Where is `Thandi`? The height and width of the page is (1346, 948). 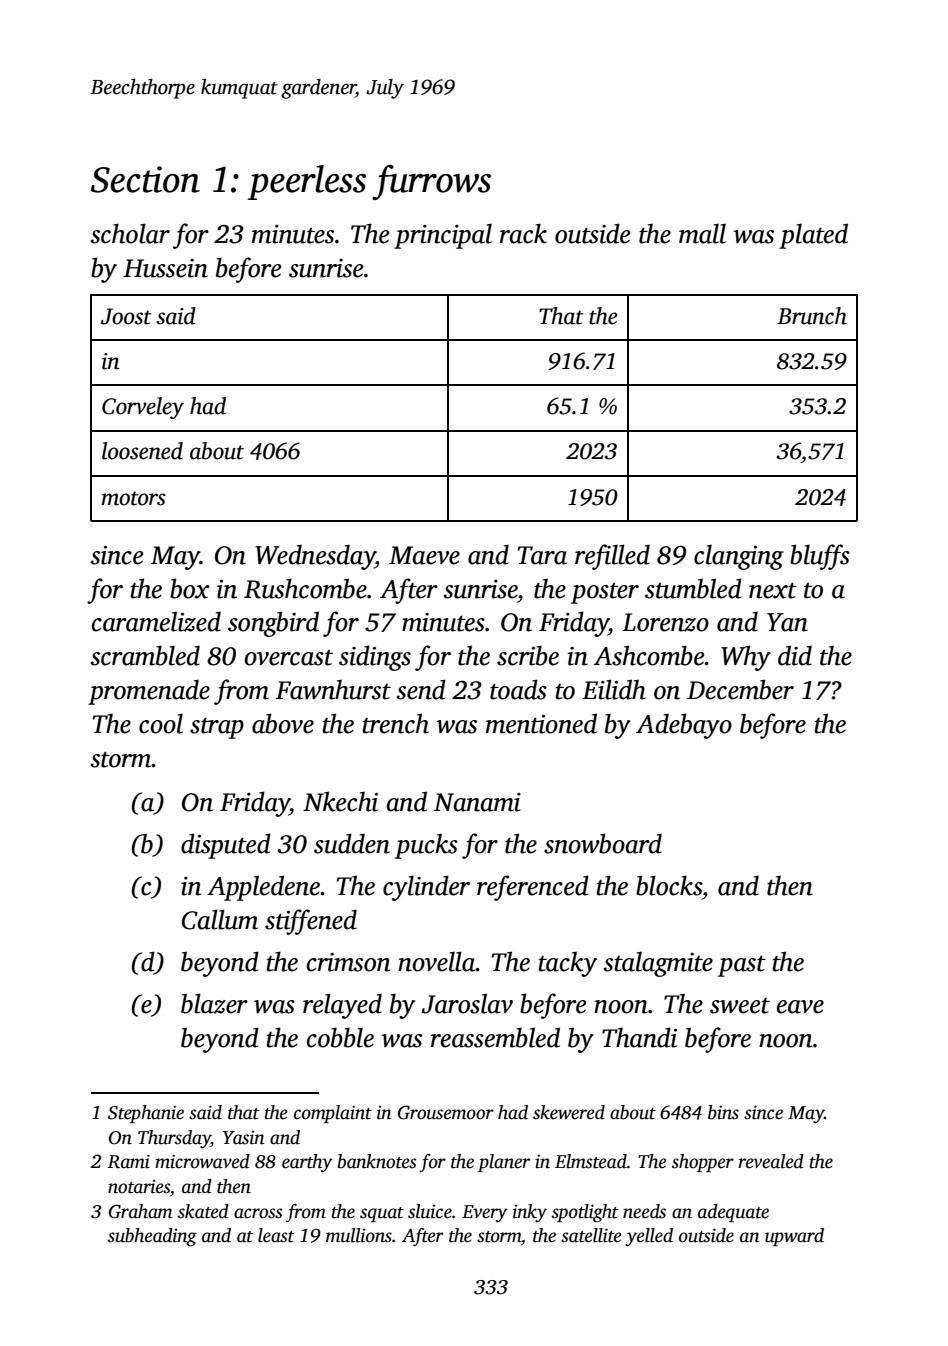
Thandi is located at coordinates (639, 1037).
